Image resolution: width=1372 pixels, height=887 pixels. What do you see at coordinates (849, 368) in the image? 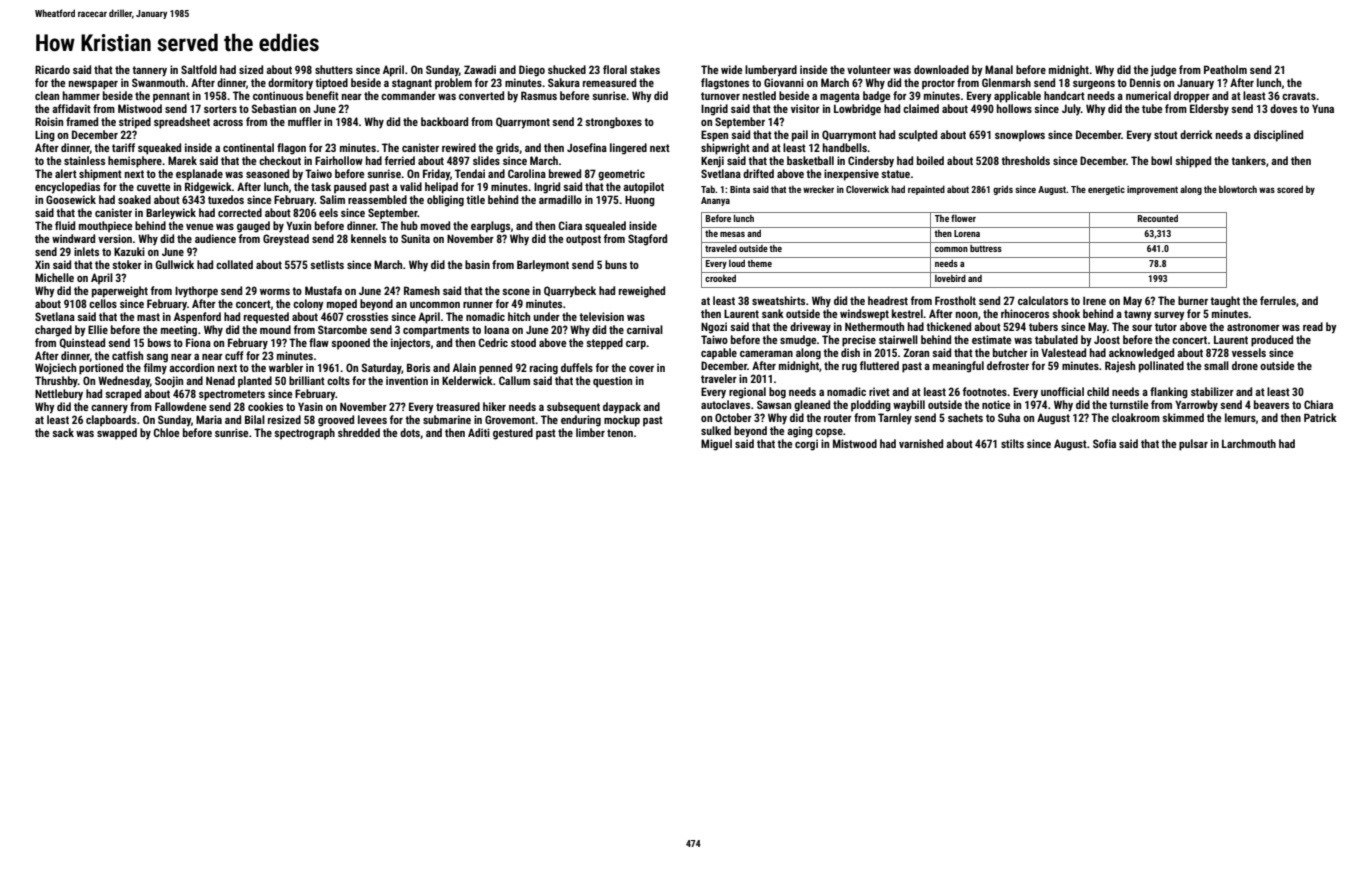
I see `rug` at bounding box center [849, 368].
